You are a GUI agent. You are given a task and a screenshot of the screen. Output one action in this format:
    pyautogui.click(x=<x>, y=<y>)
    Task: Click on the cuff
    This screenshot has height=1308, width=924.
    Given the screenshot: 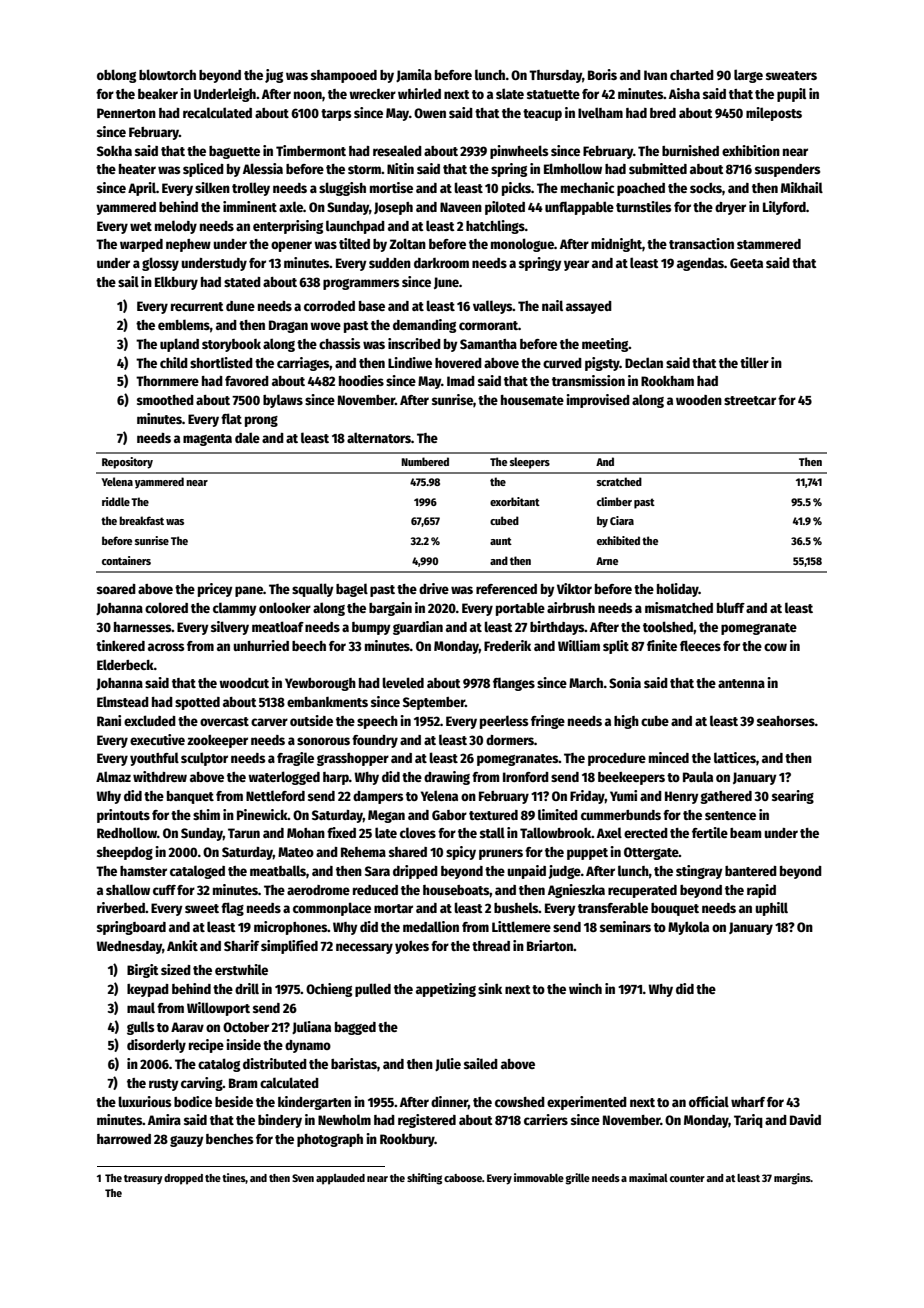 What is the action you would take?
    pyautogui.click(x=164, y=890)
